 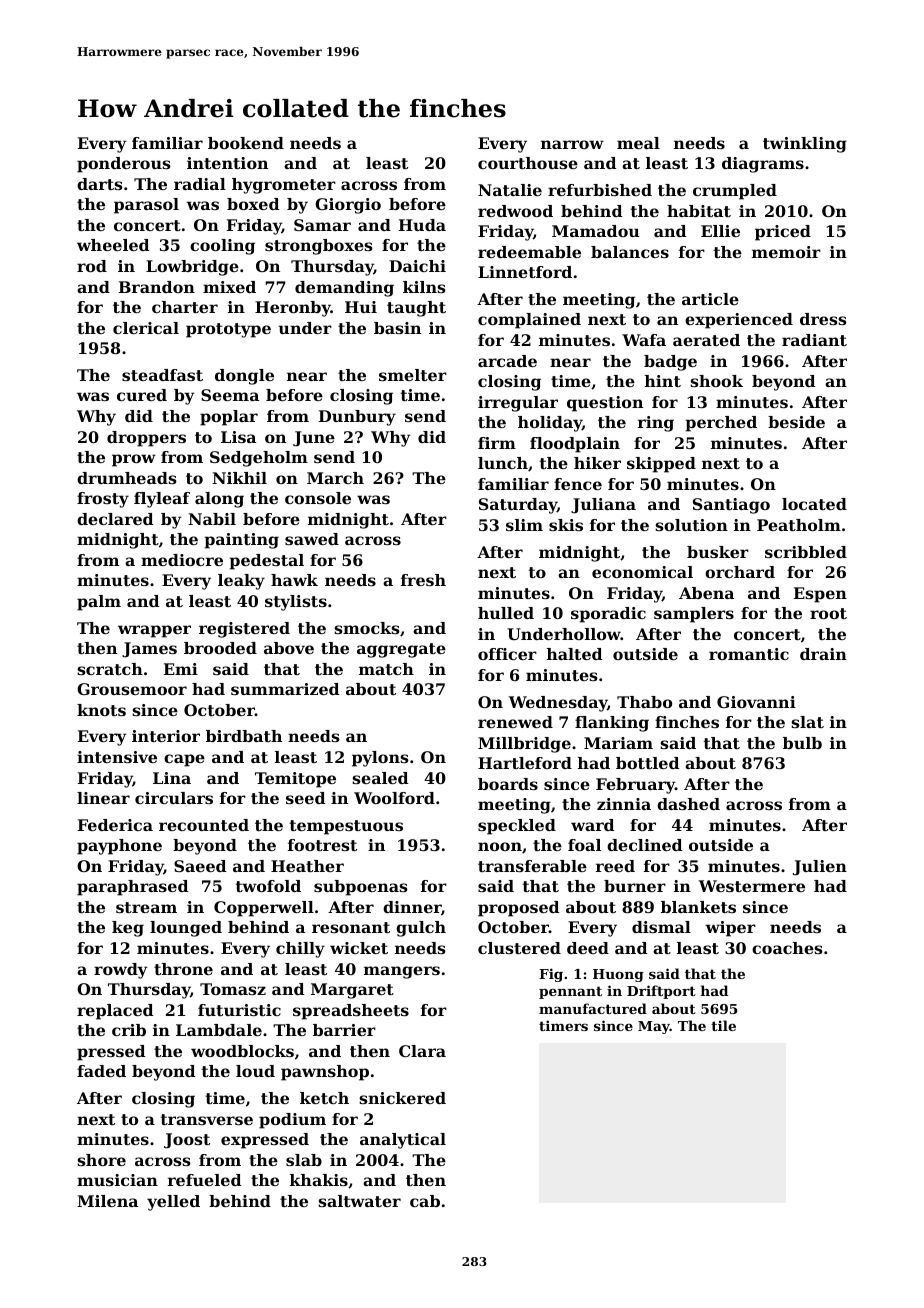 What do you see at coordinates (185, 307) in the screenshot?
I see `charter` at bounding box center [185, 307].
